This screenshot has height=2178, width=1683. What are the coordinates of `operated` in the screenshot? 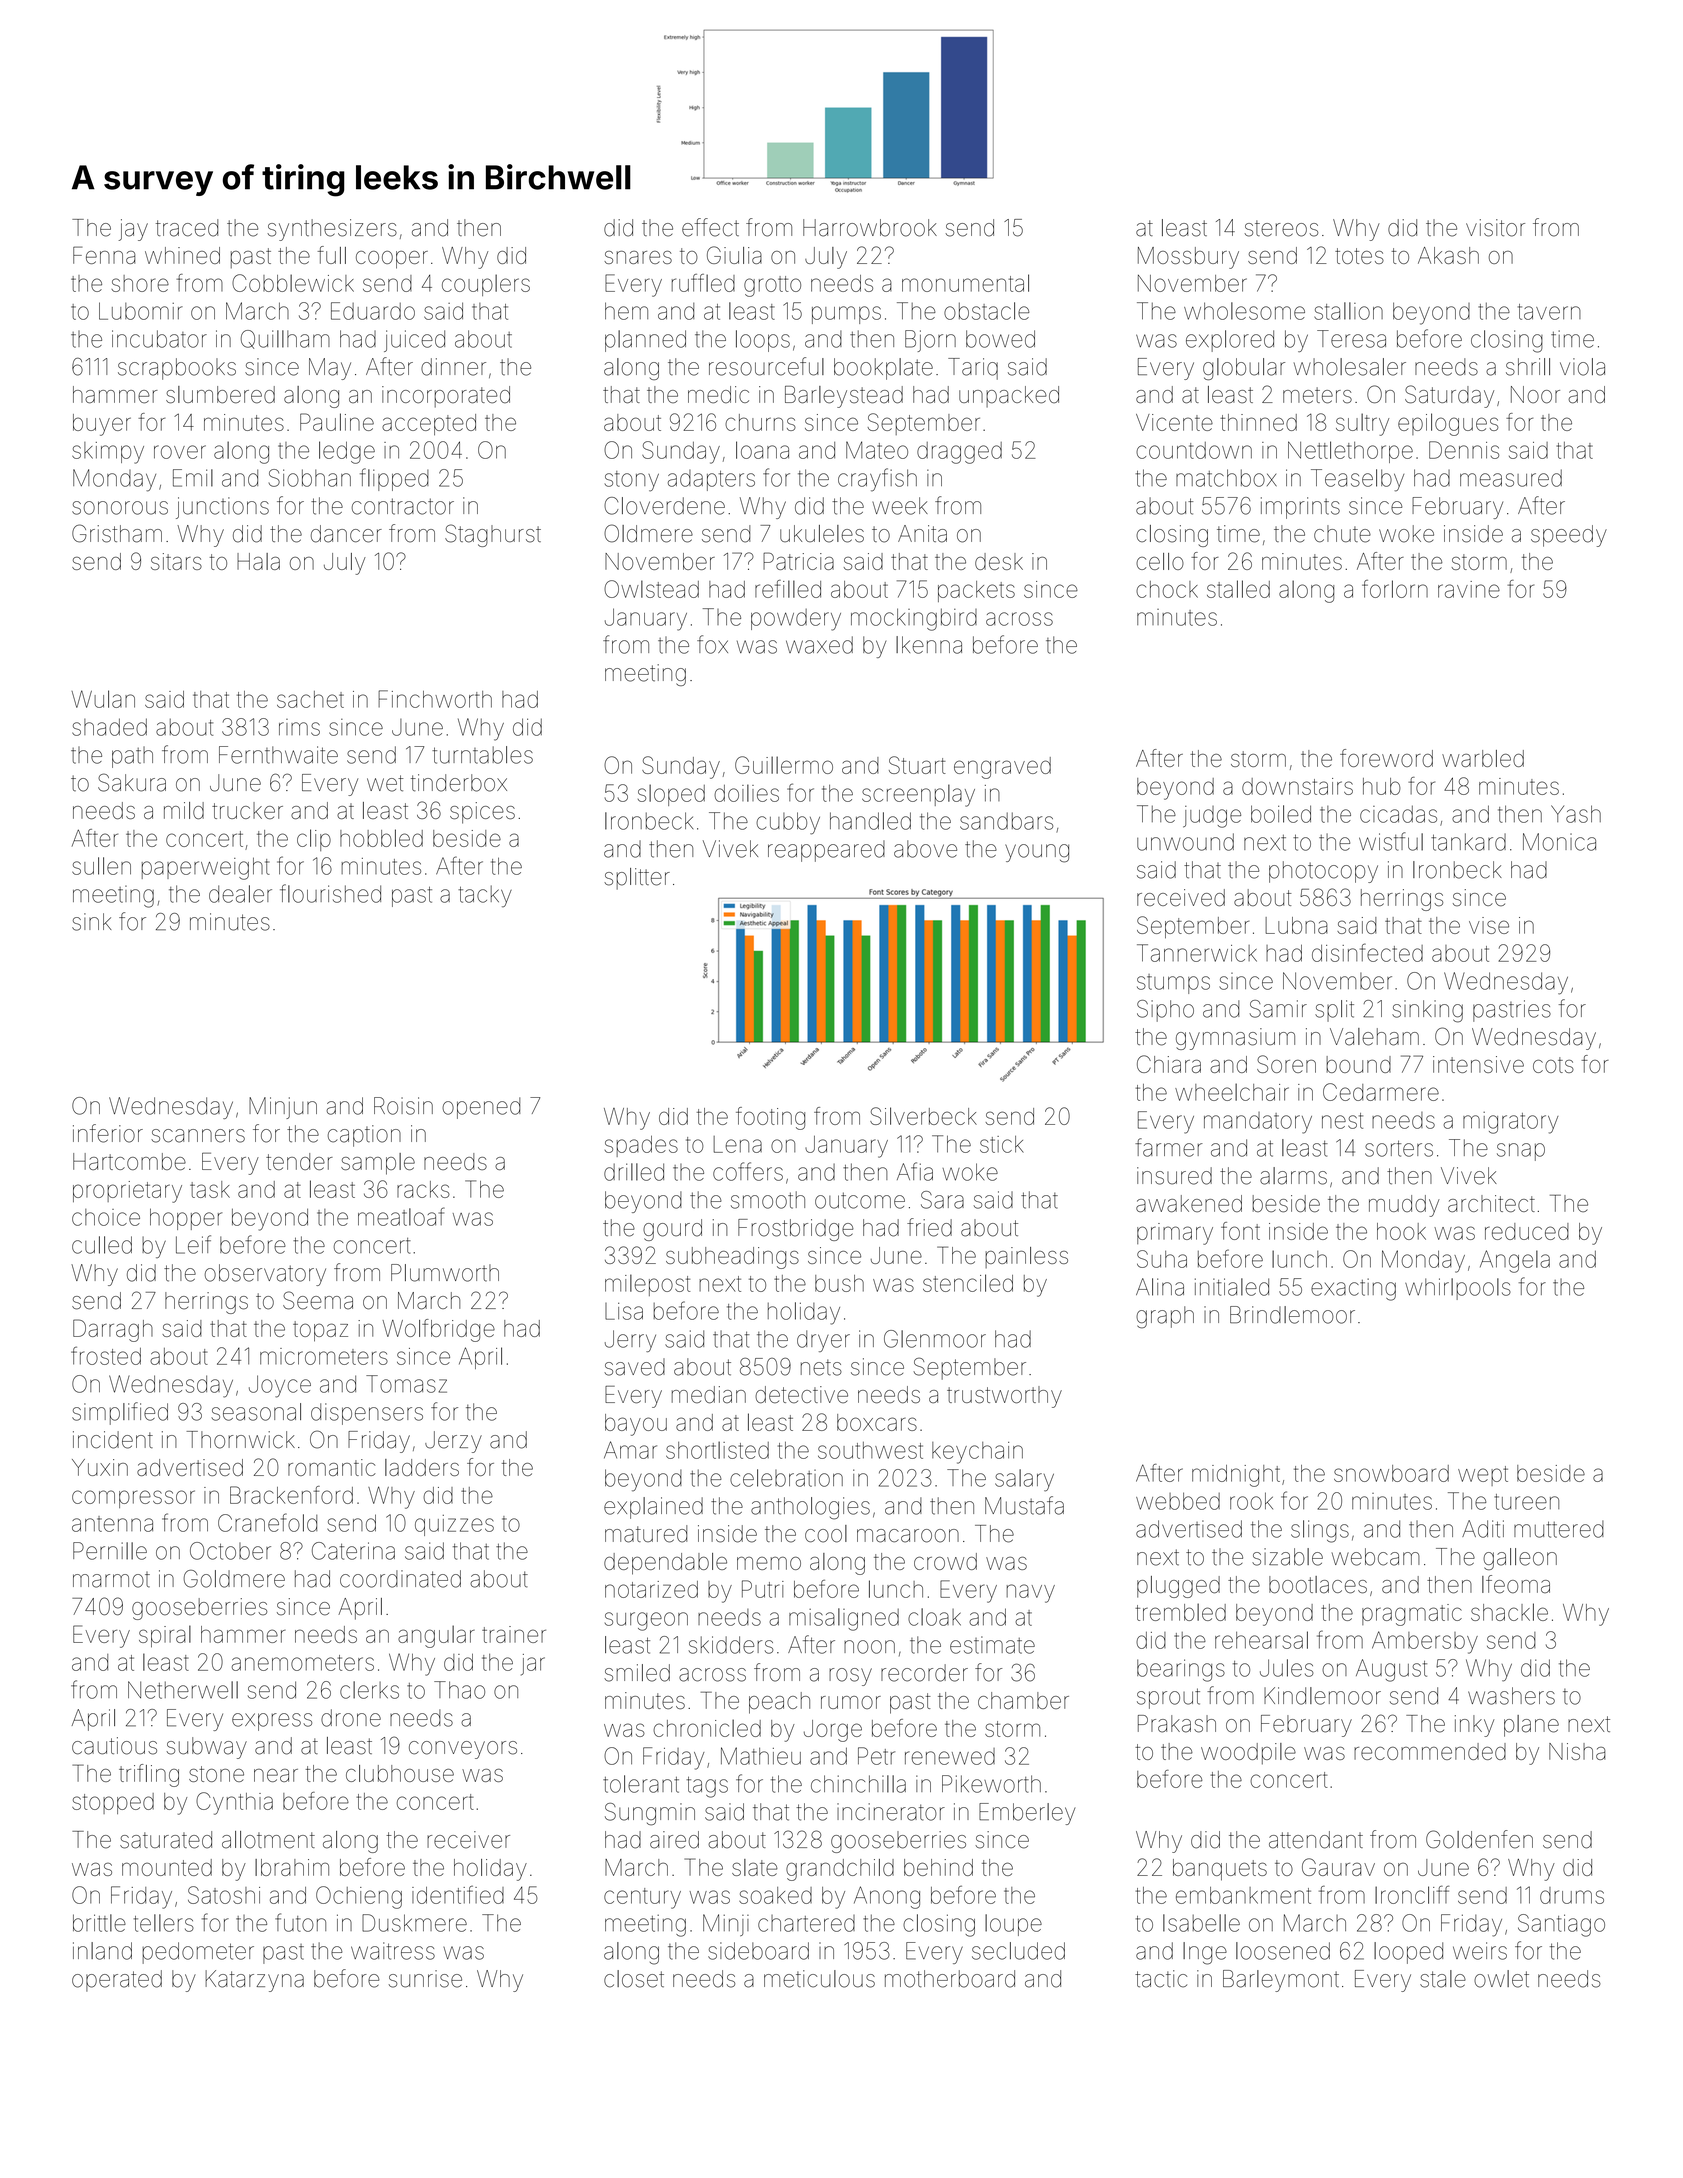 It's located at (117, 1981).
